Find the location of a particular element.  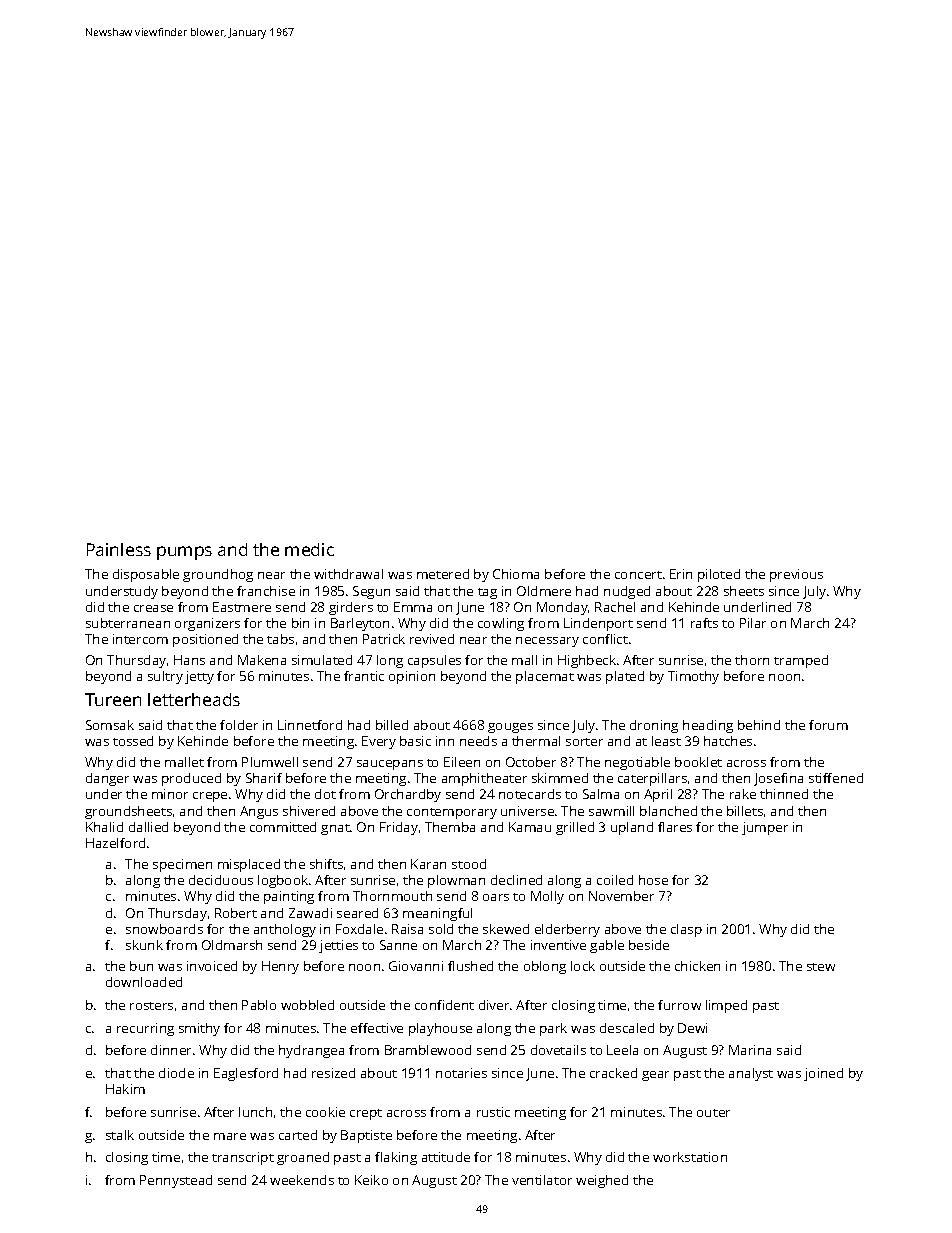

transcript is located at coordinates (243, 1158).
